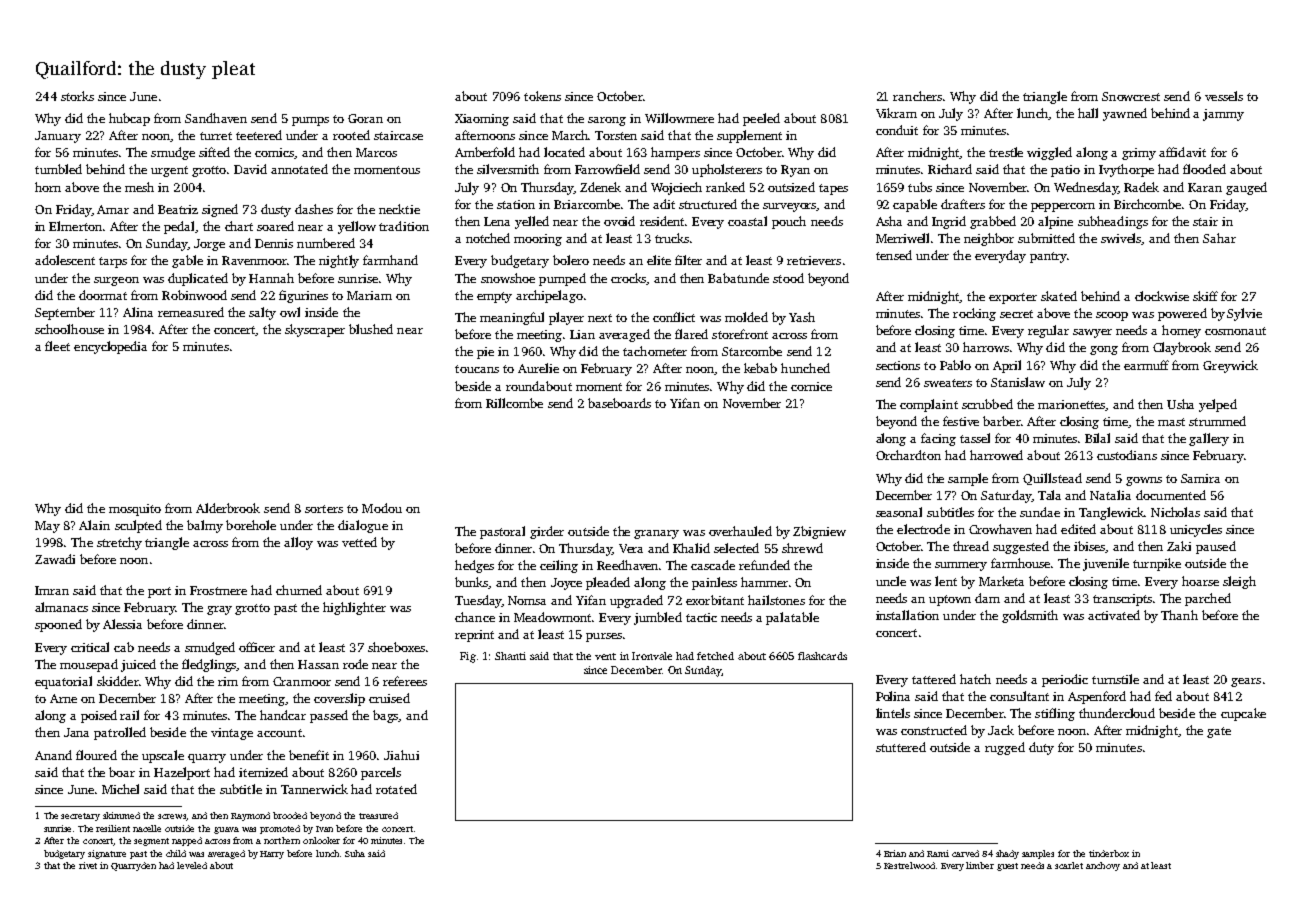 The height and width of the screenshot is (924, 1308). What do you see at coordinates (169, 171) in the screenshot?
I see `urgent` at bounding box center [169, 171].
